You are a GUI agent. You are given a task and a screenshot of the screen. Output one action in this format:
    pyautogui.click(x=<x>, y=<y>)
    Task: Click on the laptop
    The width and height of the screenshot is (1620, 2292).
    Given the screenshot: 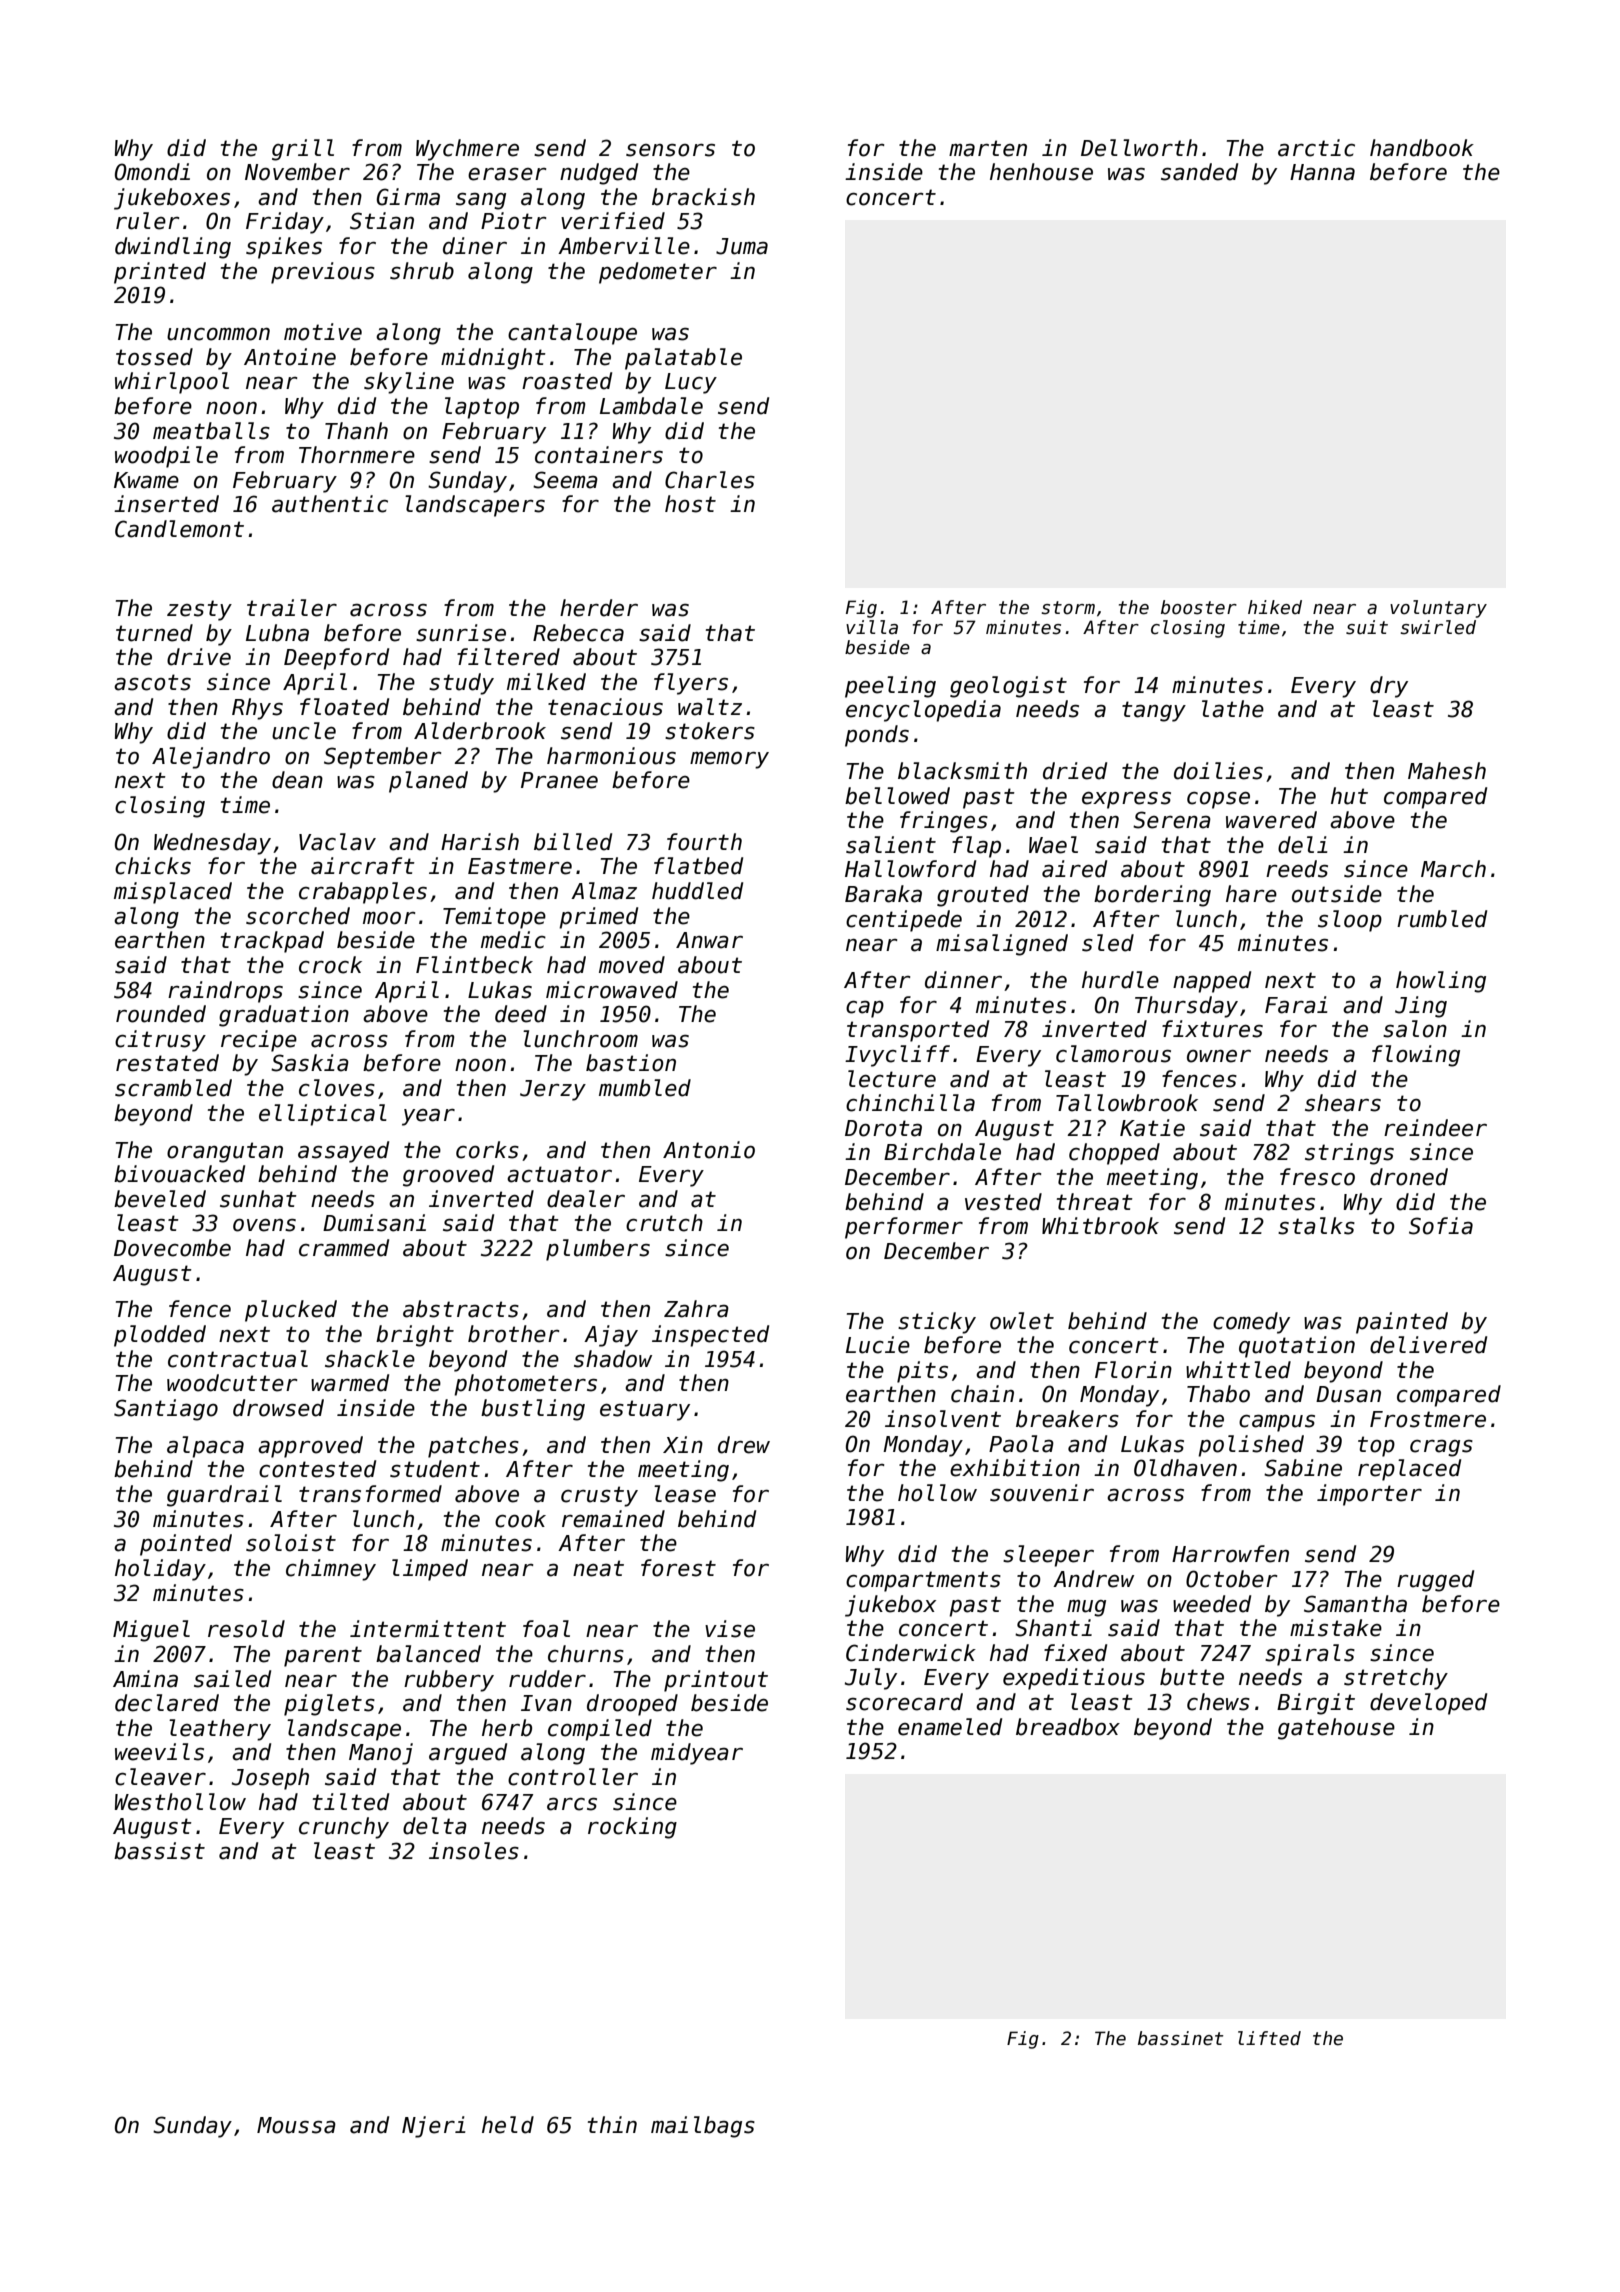 What is the action you would take?
    pyautogui.click(x=482, y=408)
